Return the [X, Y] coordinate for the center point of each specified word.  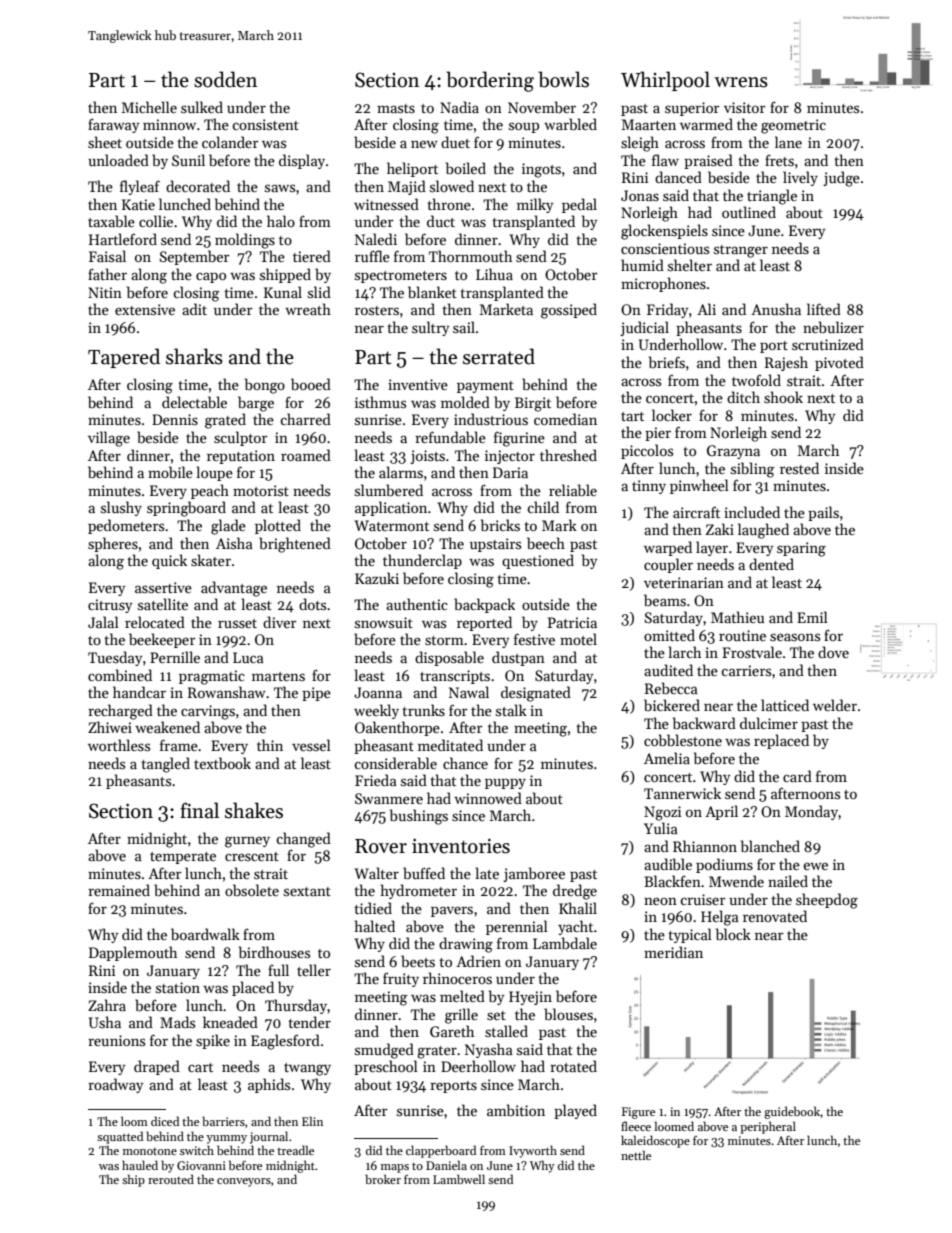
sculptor [240, 438]
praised [708, 161]
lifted [824, 309]
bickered [672, 705]
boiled [466, 168]
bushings [419, 817]
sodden [225, 79]
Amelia [667, 758]
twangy [307, 1069]
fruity [401, 979]
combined [120, 675]
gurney [247, 842]
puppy [505, 783]
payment [485, 387]
